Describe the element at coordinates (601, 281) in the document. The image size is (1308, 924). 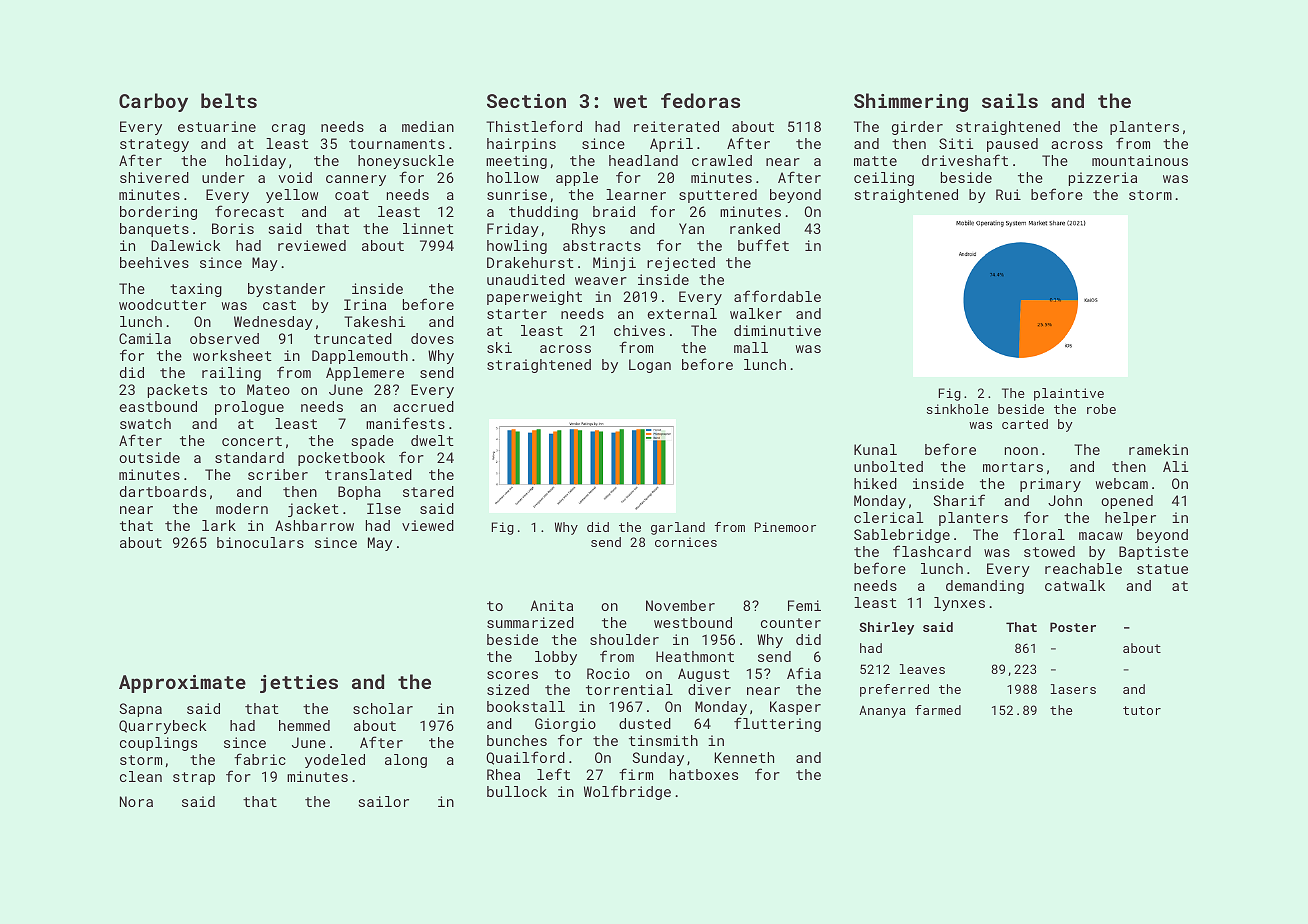
I see `weaver` at that location.
